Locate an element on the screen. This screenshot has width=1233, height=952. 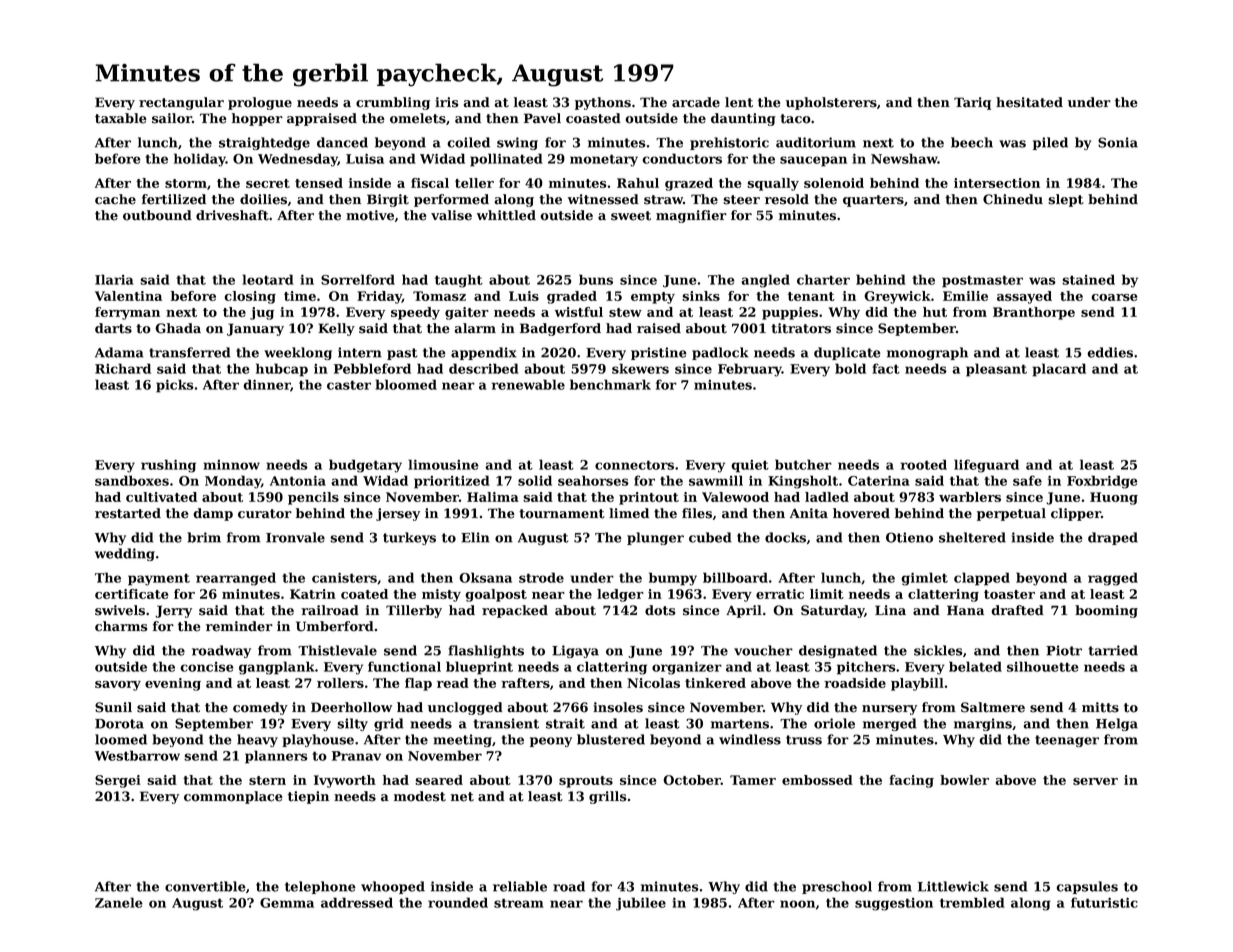
Ilaria is located at coordinates (114, 279).
